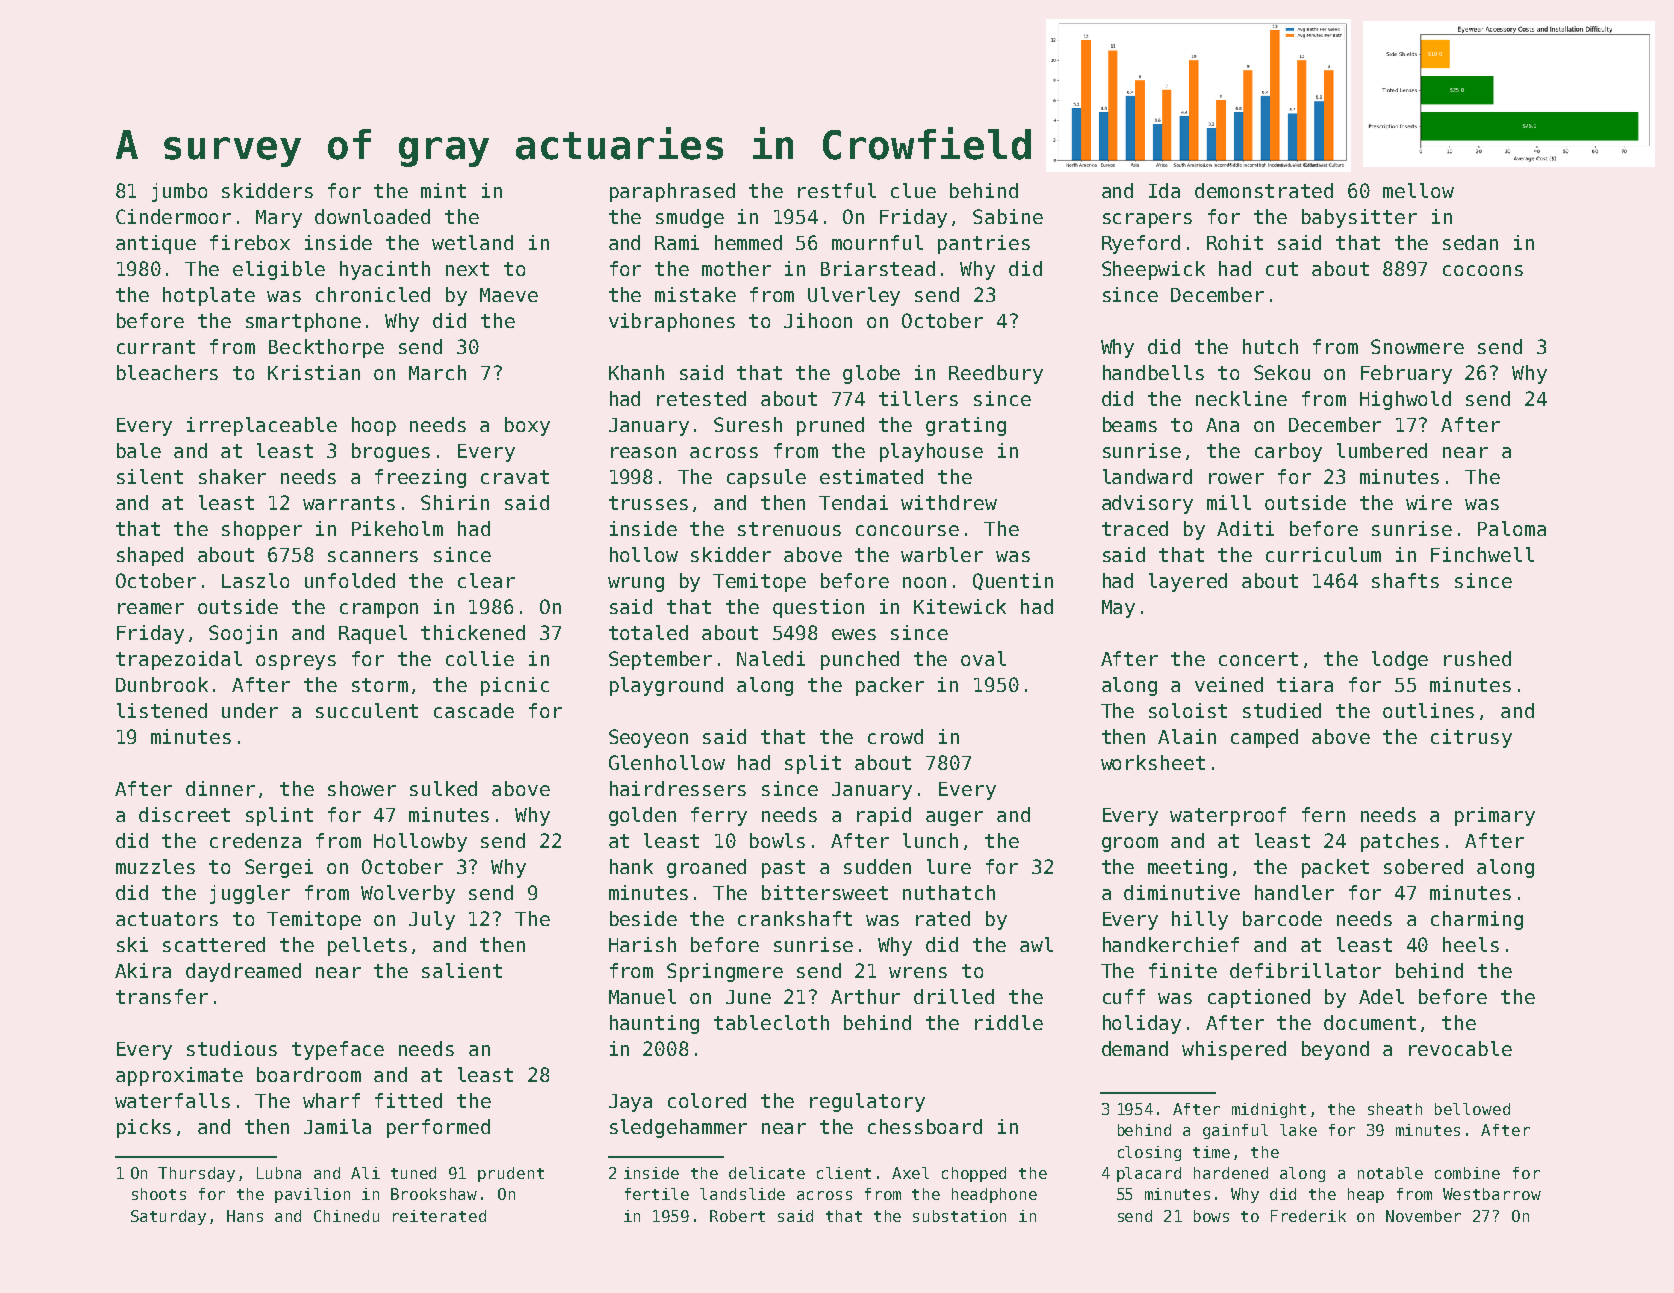 The height and width of the document is (1293, 1674). What do you see at coordinates (871, 476) in the document?
I see `estimated` at bounding box center [871, 476].
